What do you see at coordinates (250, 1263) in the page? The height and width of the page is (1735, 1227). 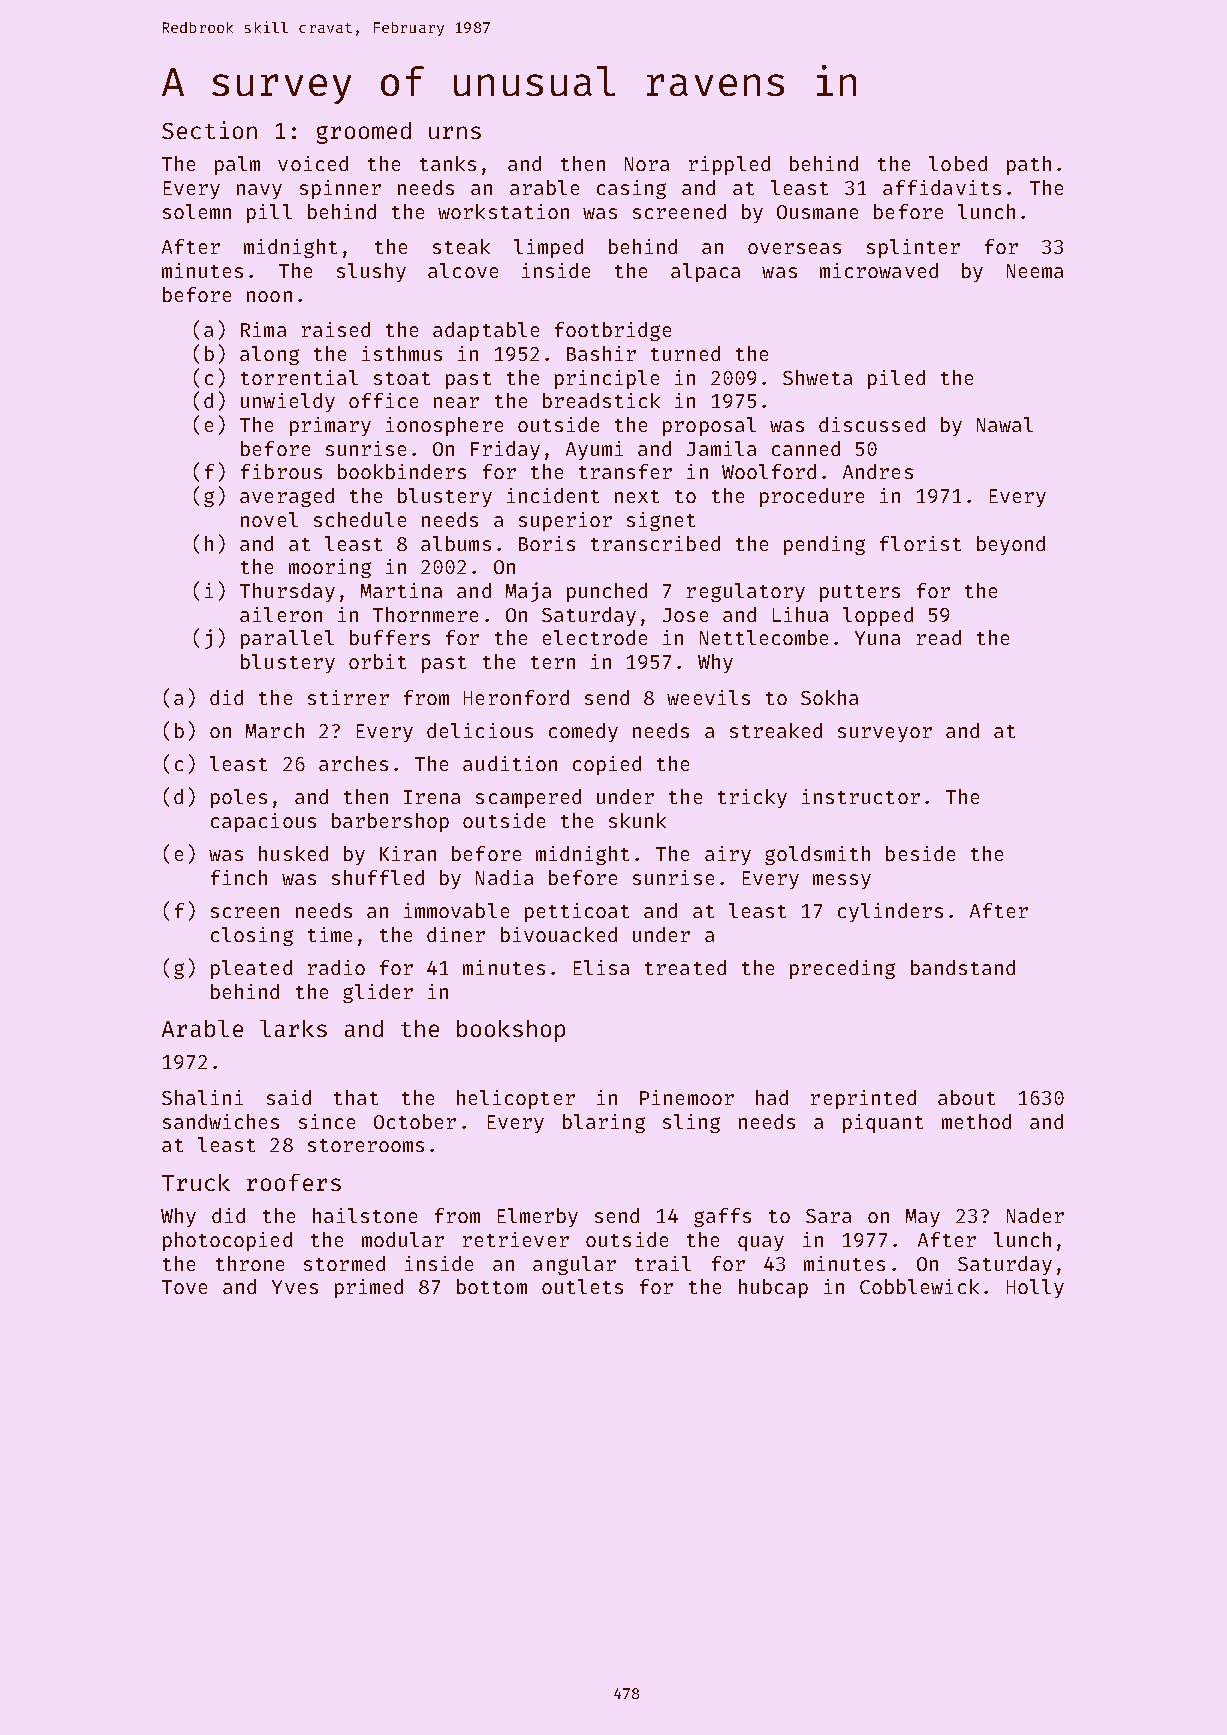 I see `throne` at bounding box center [250, 1263].
